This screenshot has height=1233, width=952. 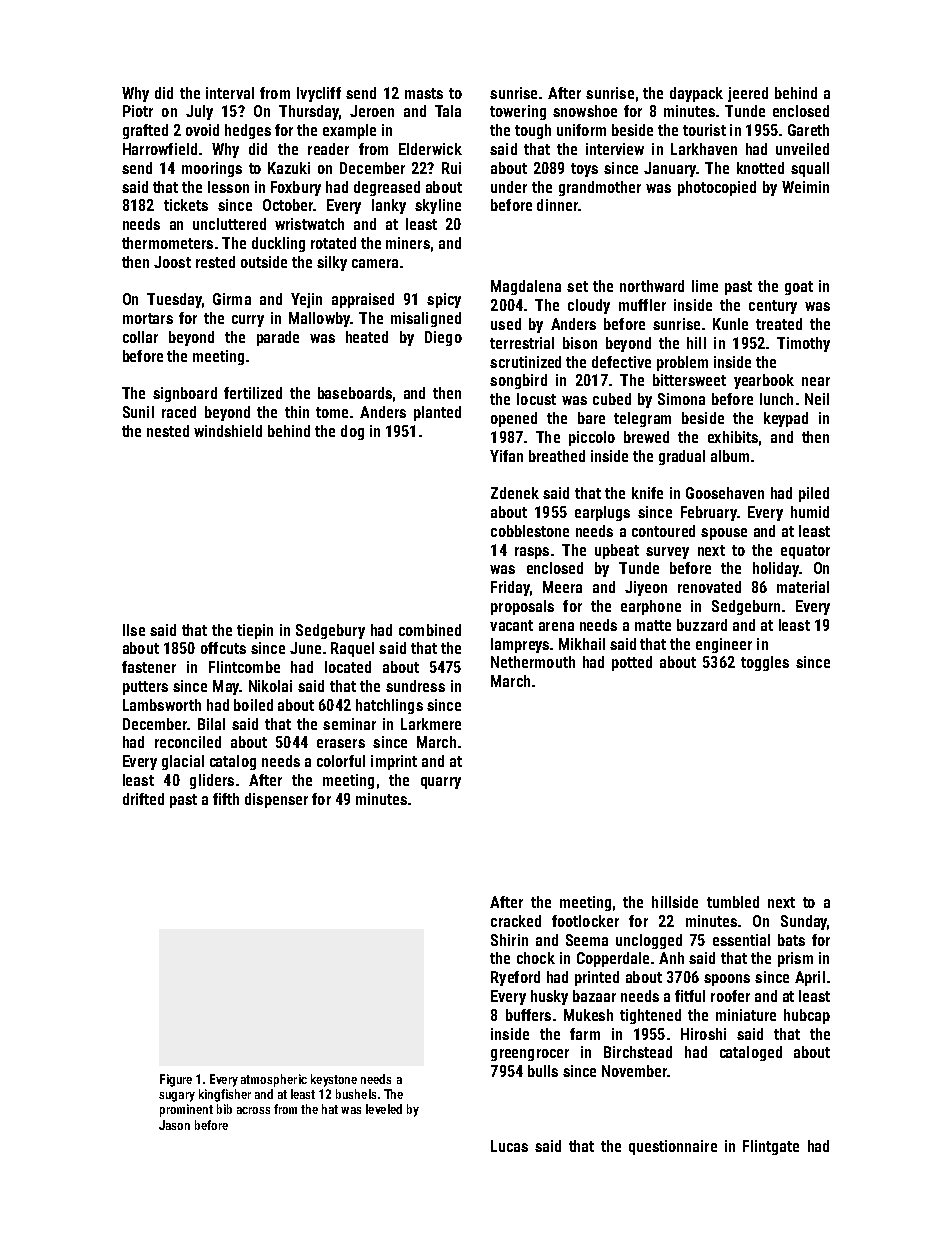 I want to click on dispenser, so click(x=276, y=800).
